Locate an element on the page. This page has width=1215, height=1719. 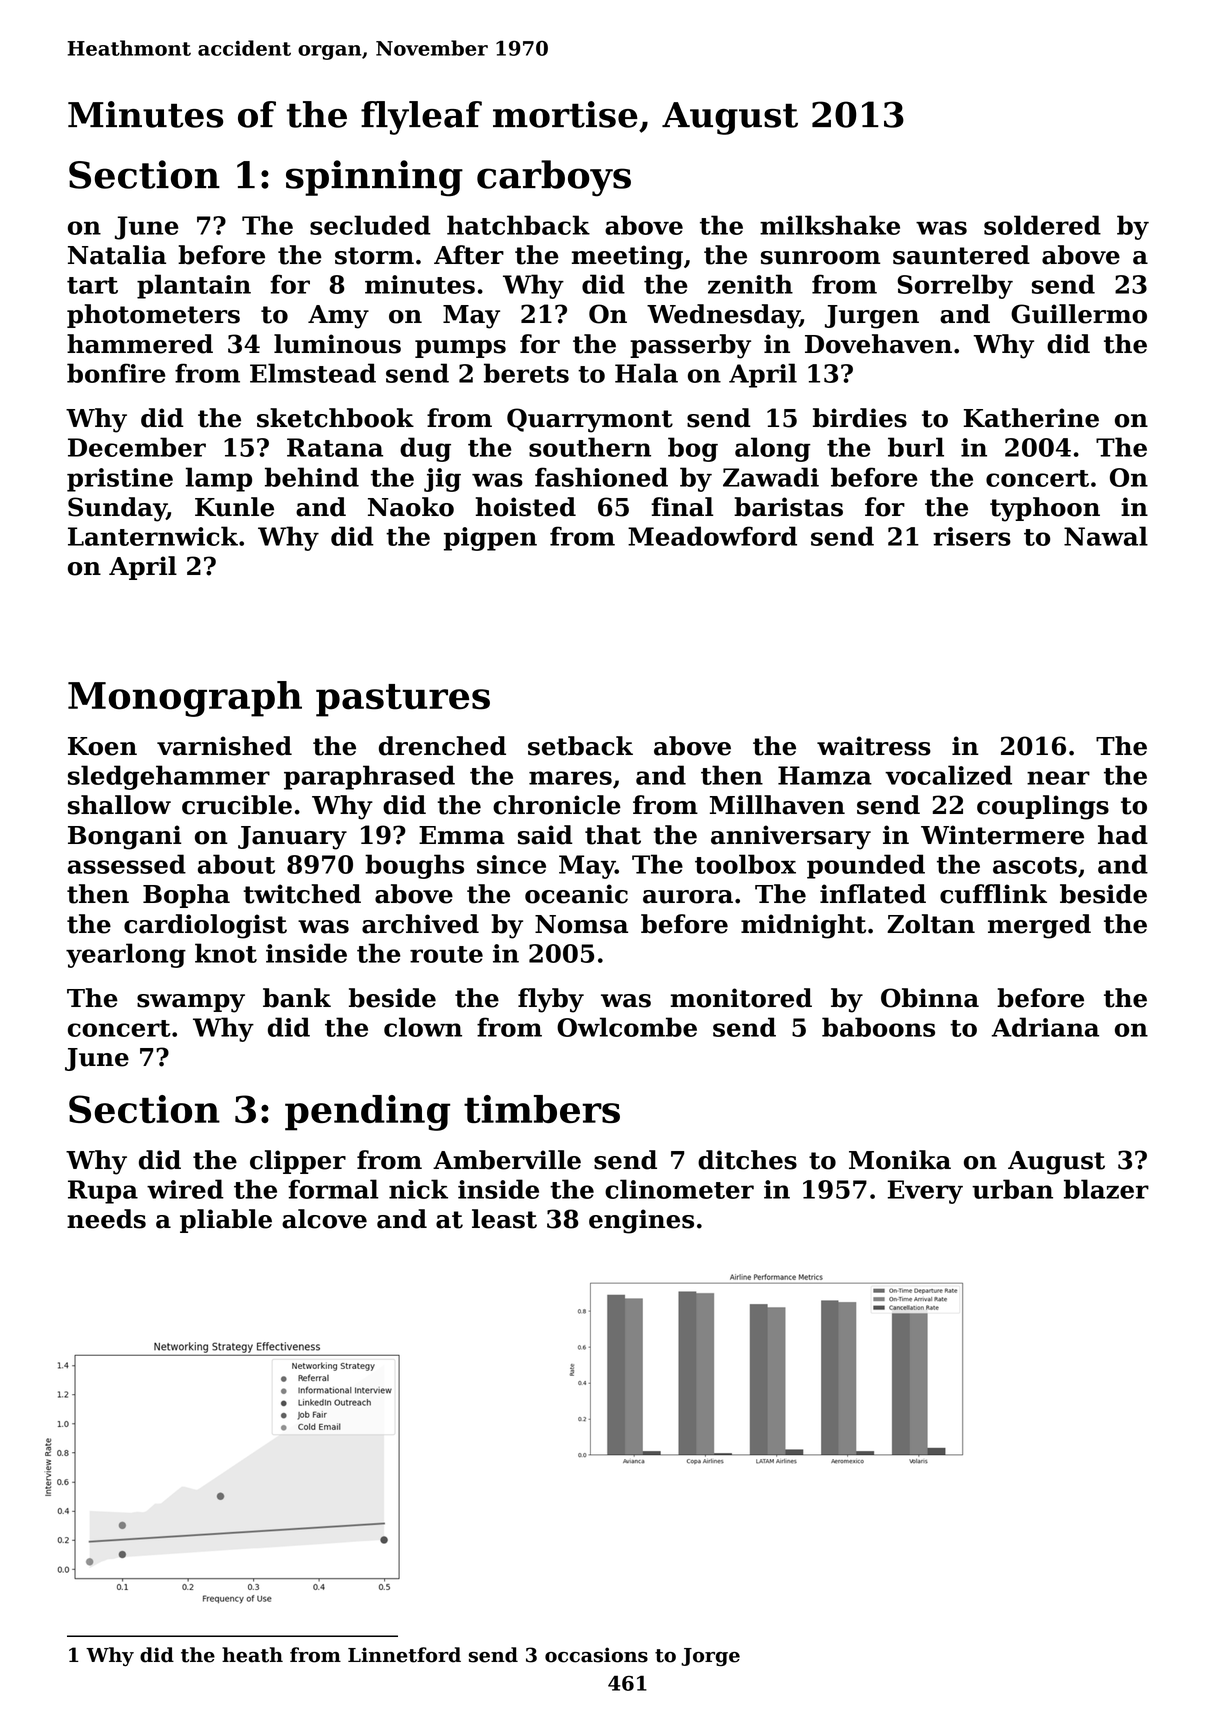
merged is located at coordinates (1039, 926).
